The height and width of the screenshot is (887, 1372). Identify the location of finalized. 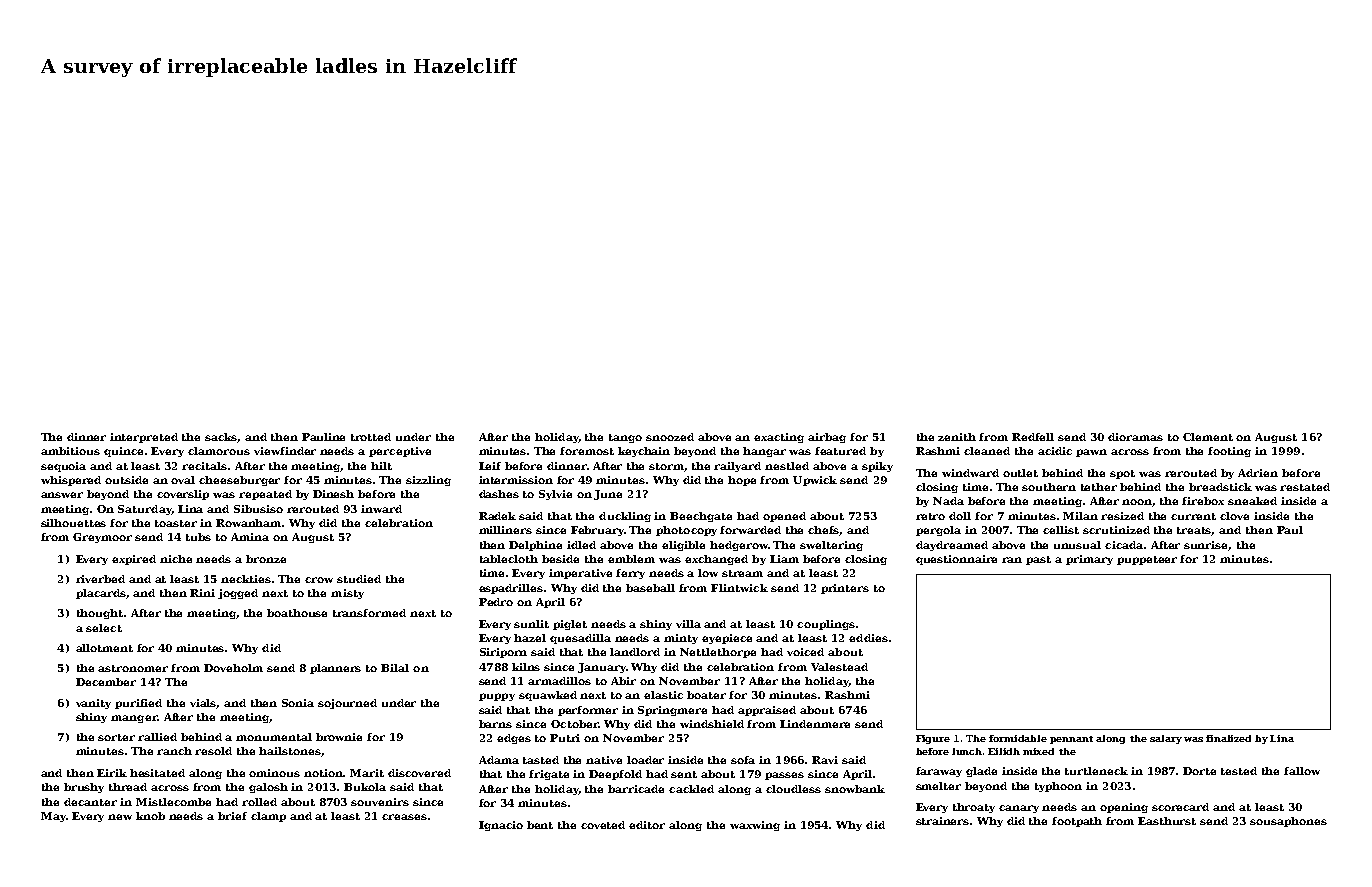
(1228, 738).
